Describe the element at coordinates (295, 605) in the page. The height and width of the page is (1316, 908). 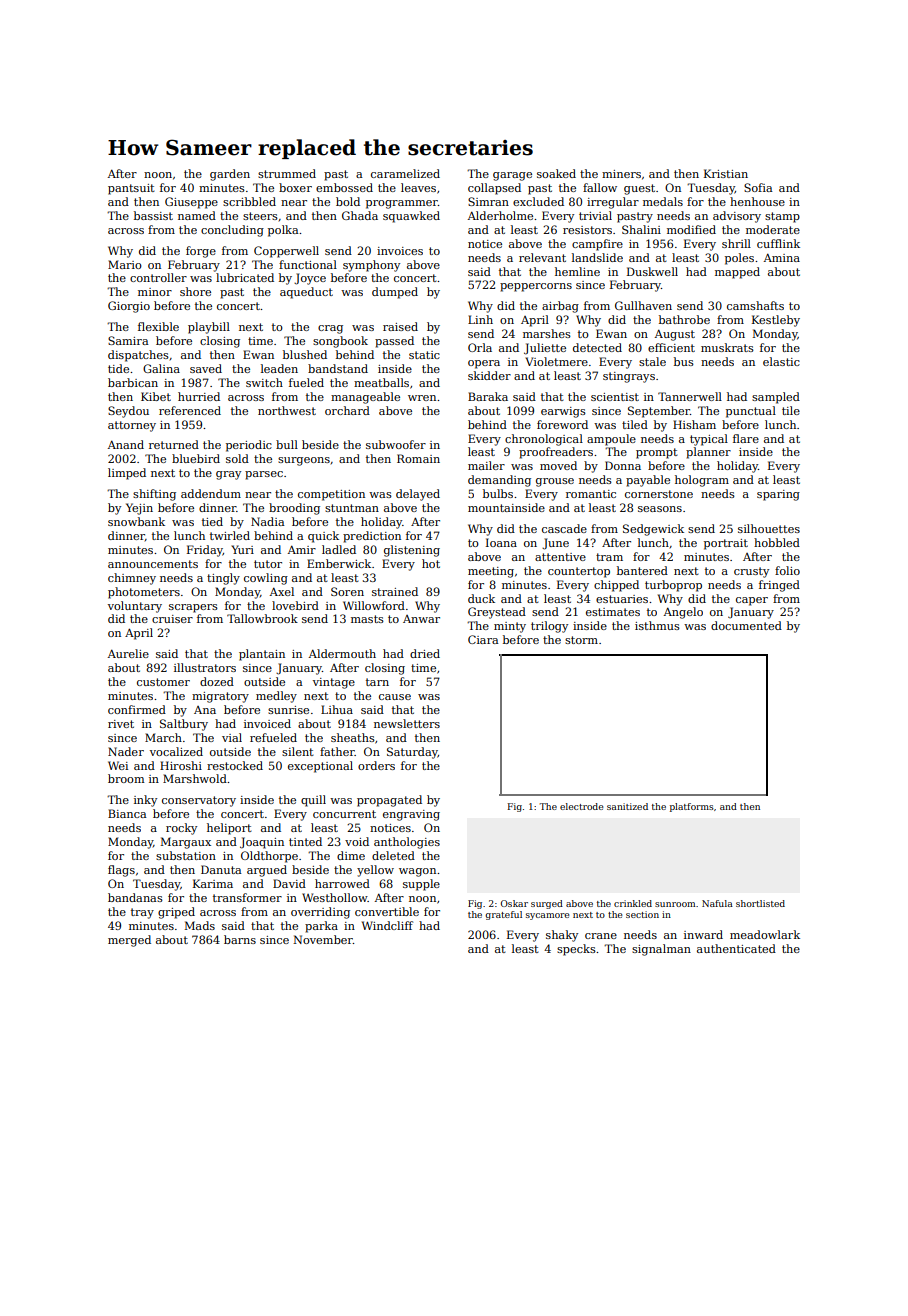
I see `lovebird` at that location.
